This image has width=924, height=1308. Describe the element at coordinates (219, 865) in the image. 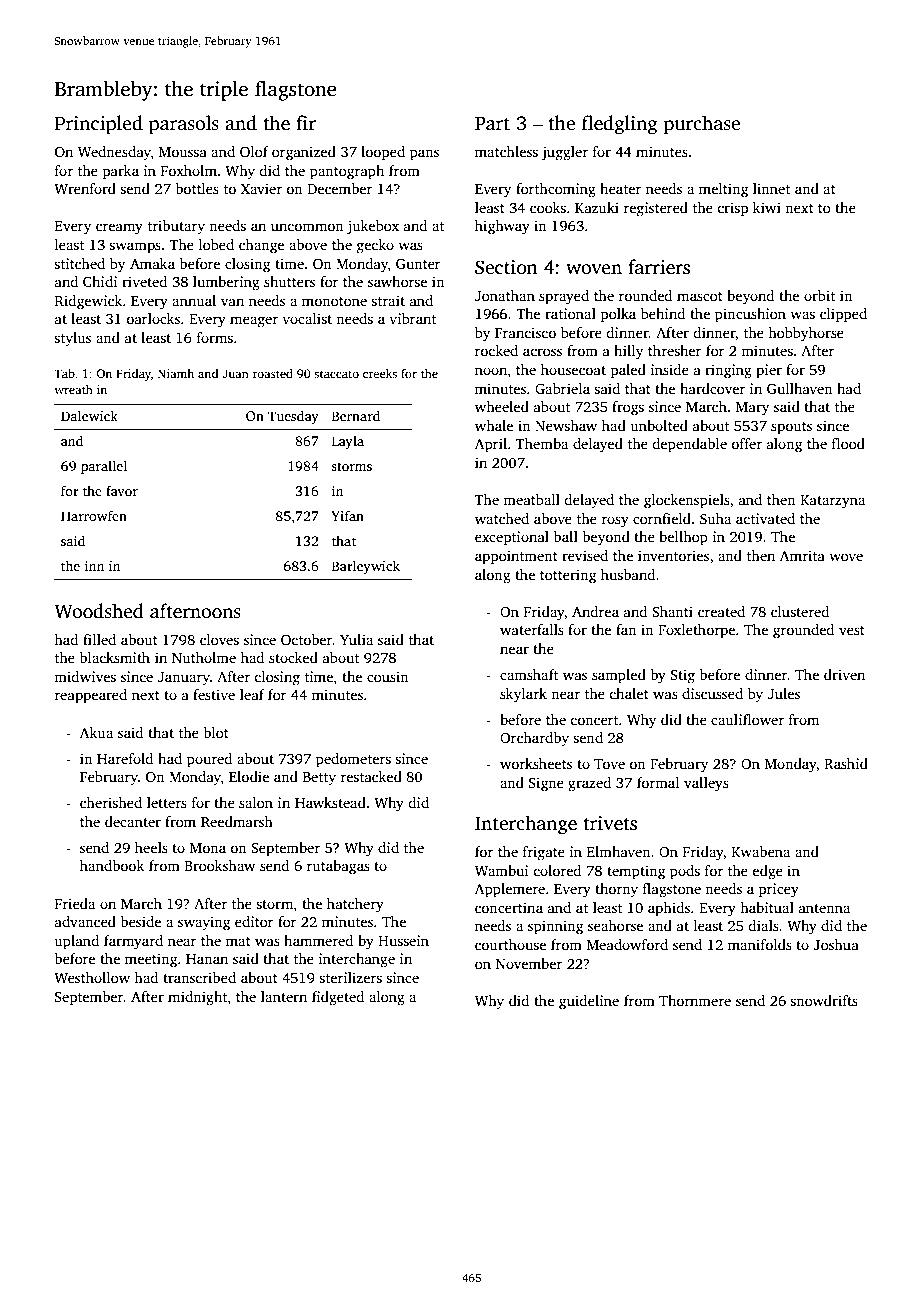

I see `Brookshaw` at that location.
